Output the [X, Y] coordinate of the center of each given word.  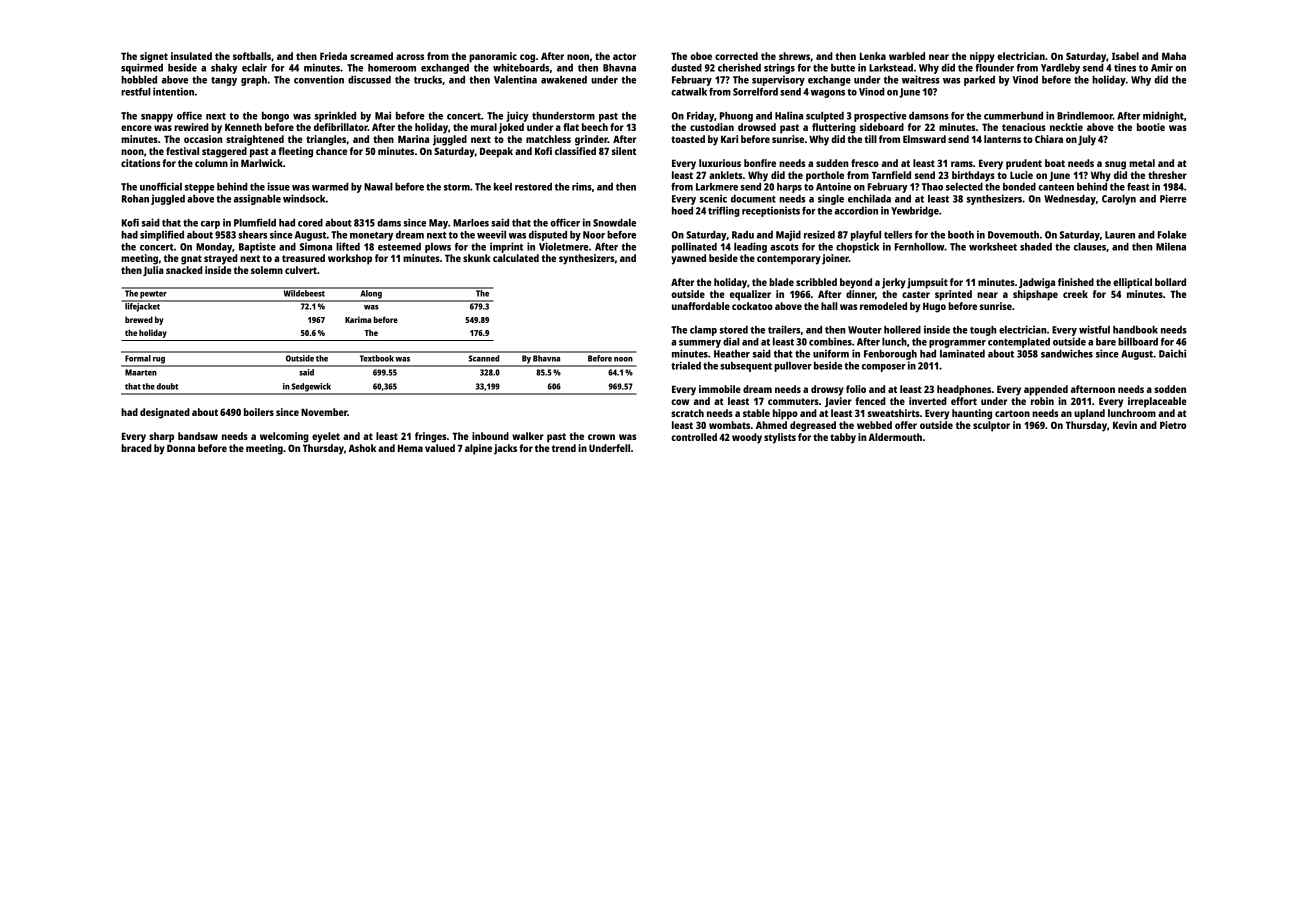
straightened [255, 140]
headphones [964, 390]
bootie [1151, 127]
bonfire [760, 163]
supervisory [778, 80]
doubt [167, 386]
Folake [1172, 235]
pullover [793, 367]
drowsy [827, 390]
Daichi [1172, 353]
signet [154, 57]
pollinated [694, 247]
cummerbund [1013, 116]
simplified [162, 235]
